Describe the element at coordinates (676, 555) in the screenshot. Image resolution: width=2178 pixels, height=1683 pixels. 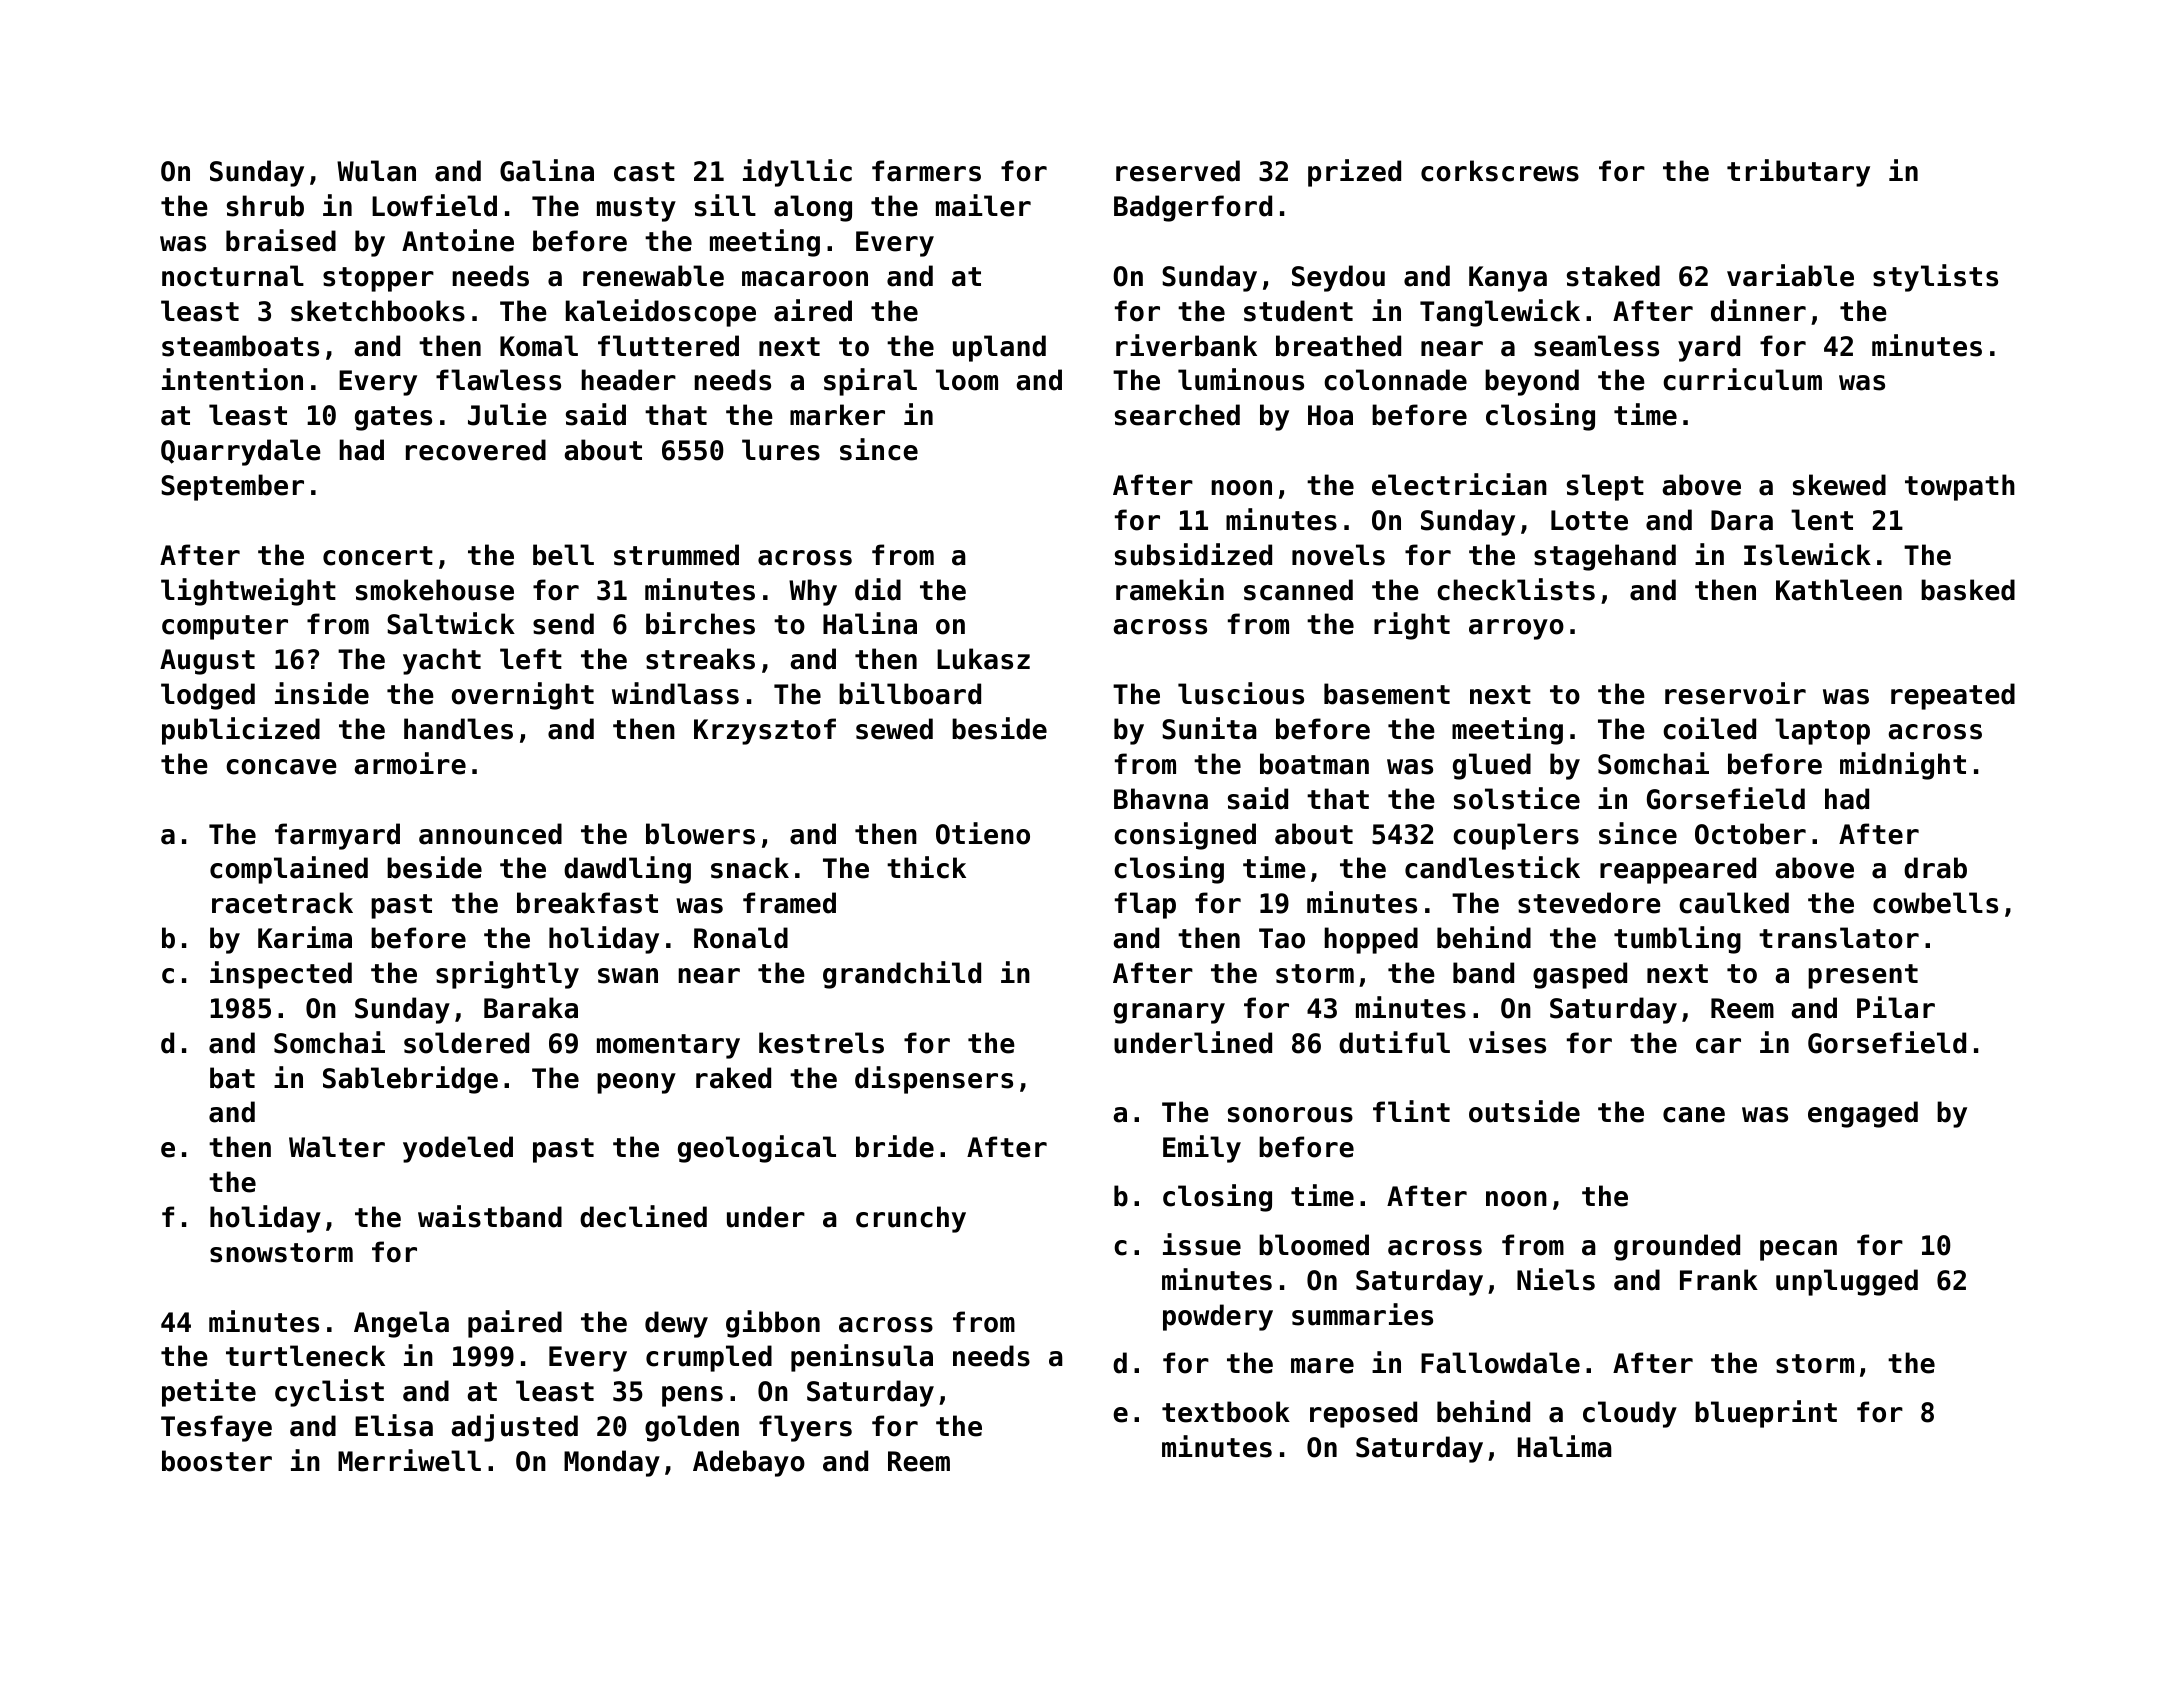
I see `strummed` at that location.
